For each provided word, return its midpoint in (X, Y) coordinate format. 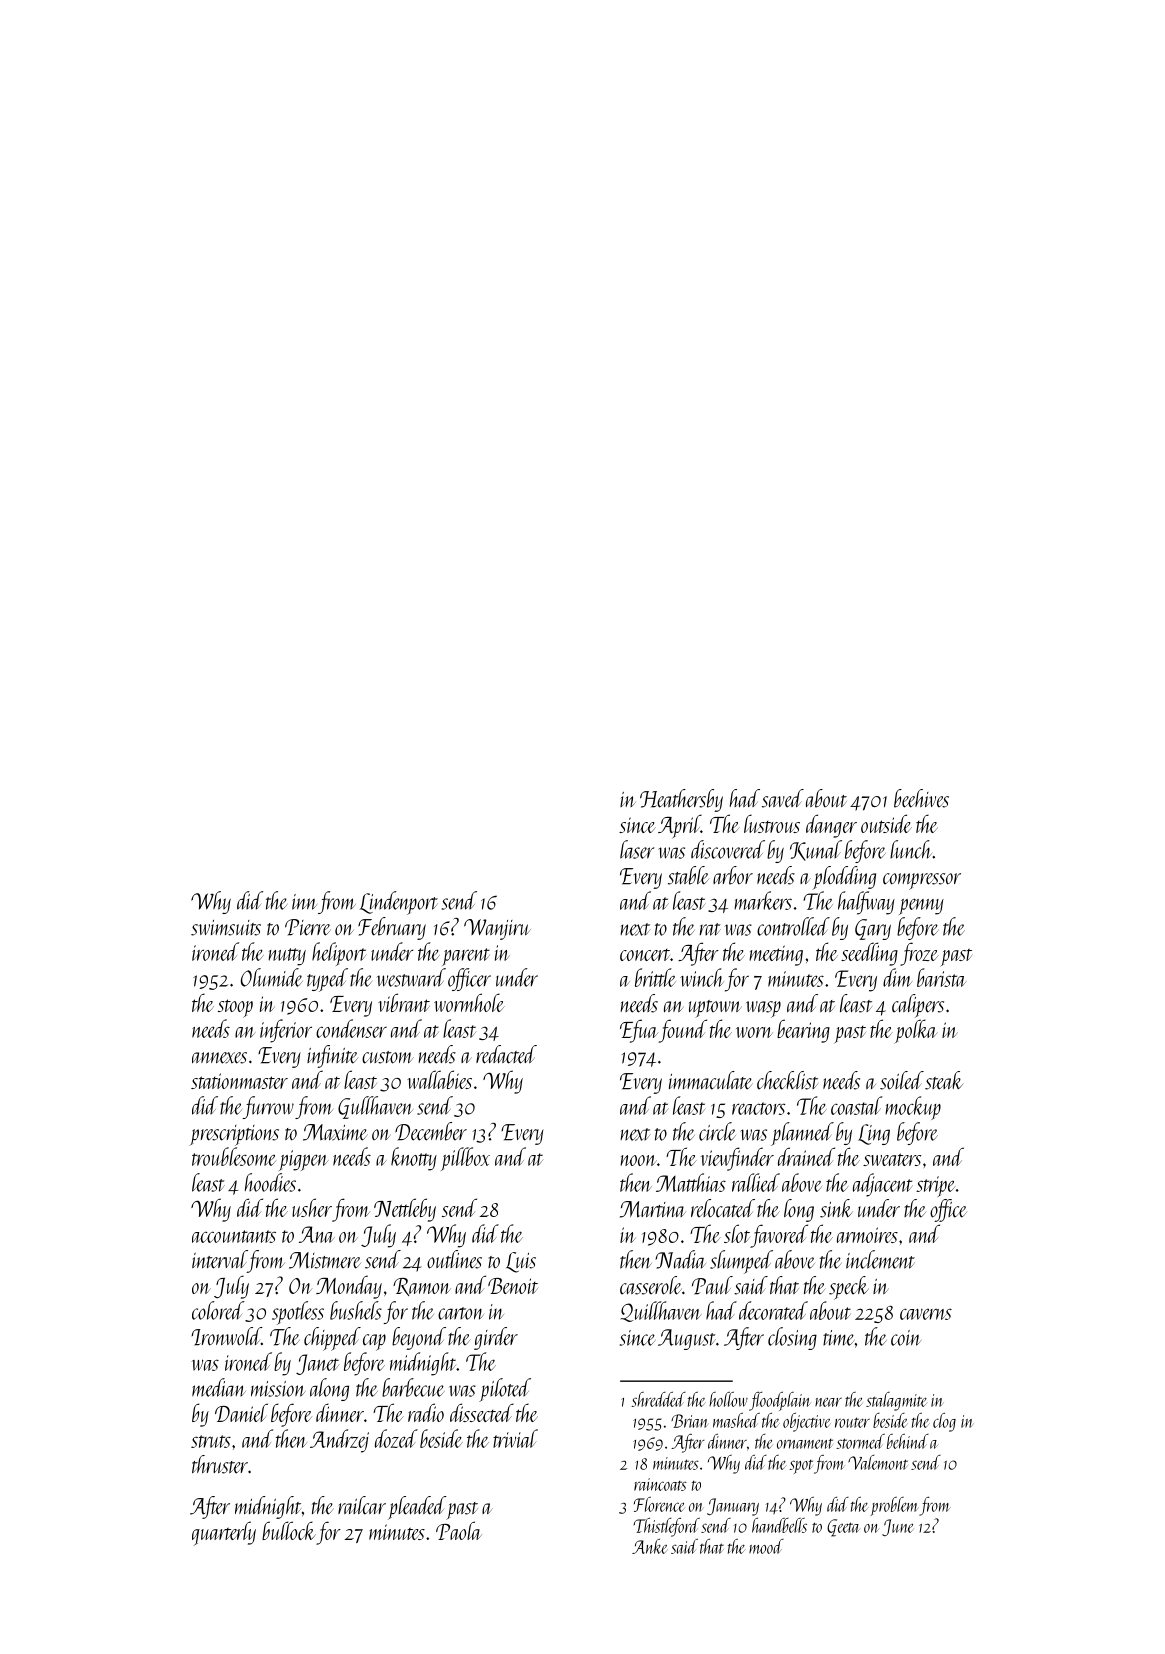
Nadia (680, 1259)
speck (849, 1288)
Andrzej (339, 1441)
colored (218, 1310)
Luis (521, 1262)
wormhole (469, 1002)
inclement (880, 1259)
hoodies (270, 1182)
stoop (235, 1008)
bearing (803, 1031)
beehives (921, 798)
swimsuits (226, 928)
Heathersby (681, 800)
